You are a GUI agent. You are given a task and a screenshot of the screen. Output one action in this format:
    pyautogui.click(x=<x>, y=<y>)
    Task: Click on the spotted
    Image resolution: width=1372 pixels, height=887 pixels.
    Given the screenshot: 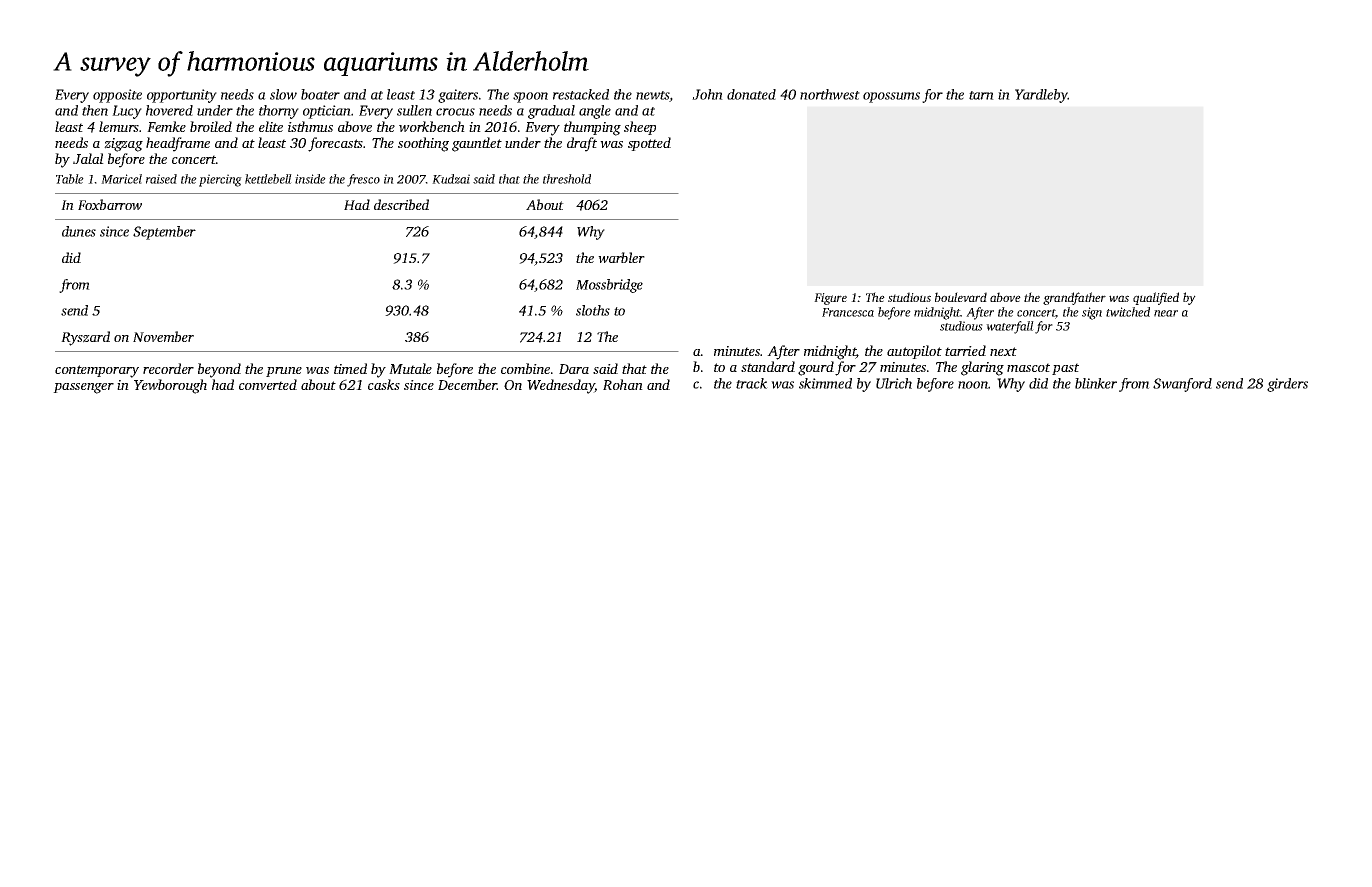 What is the action you would take?
    pyautogui.click(x=649, y=144)
